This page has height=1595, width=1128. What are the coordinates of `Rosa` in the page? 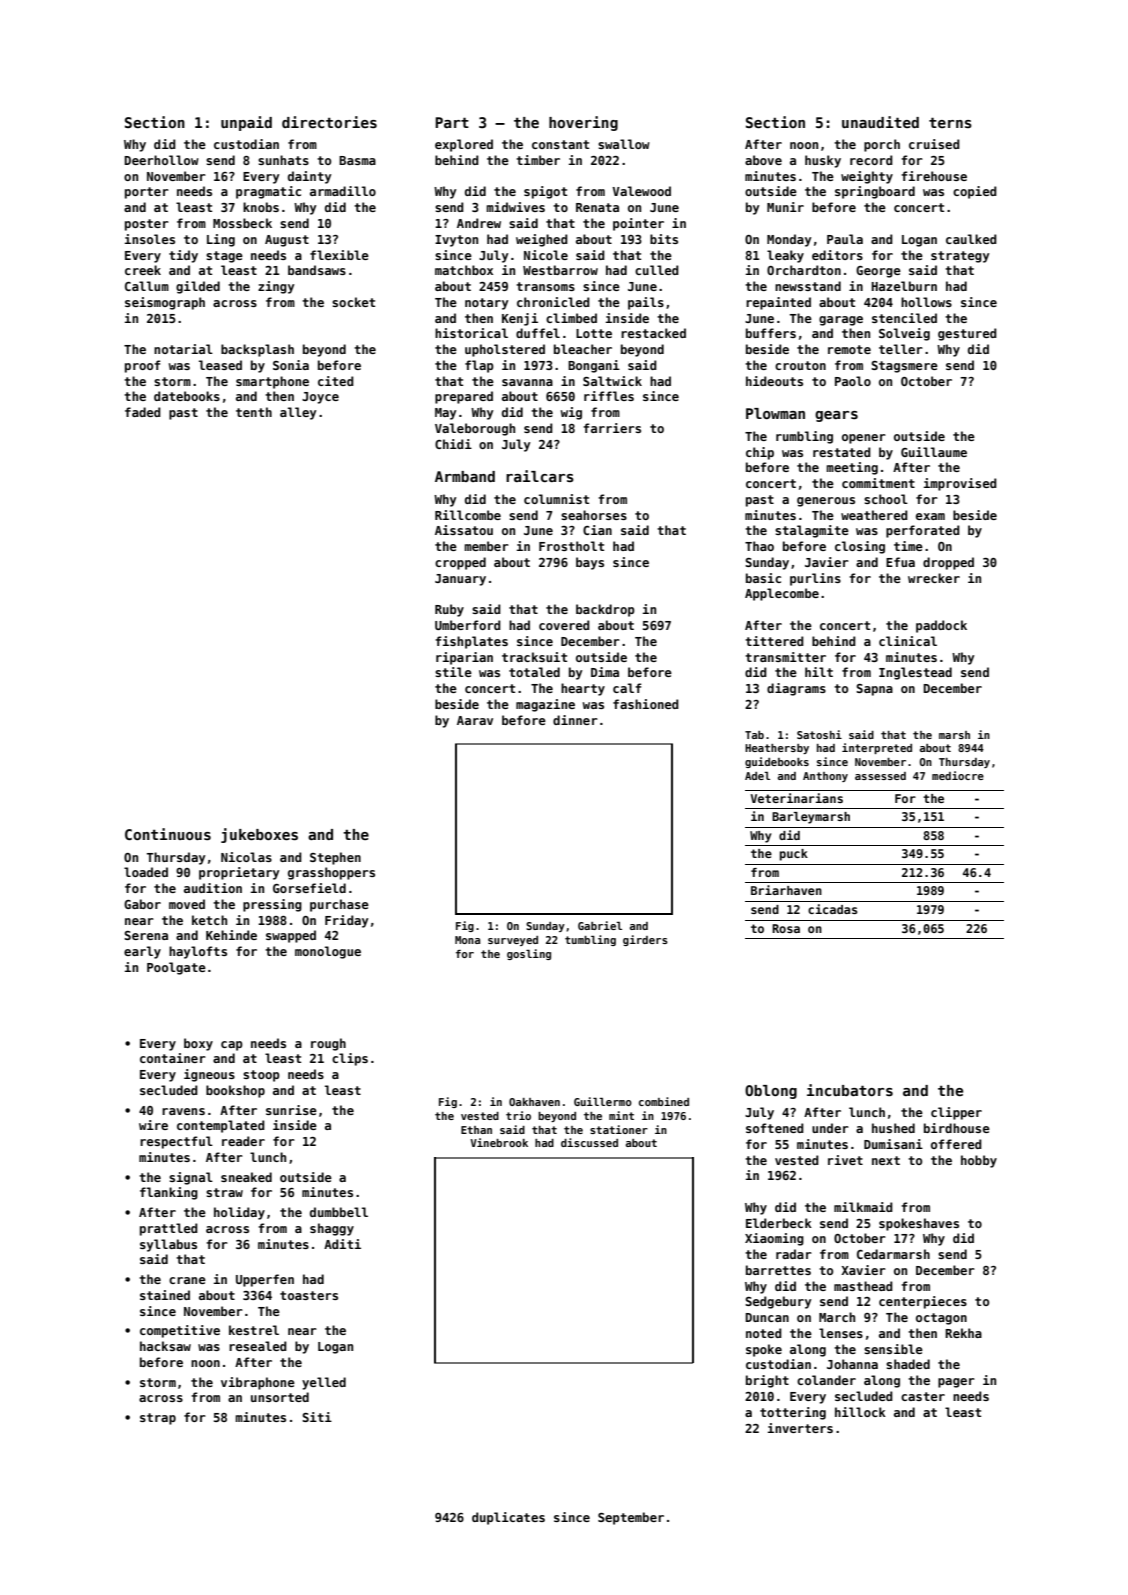 It's located at (786, 928).
